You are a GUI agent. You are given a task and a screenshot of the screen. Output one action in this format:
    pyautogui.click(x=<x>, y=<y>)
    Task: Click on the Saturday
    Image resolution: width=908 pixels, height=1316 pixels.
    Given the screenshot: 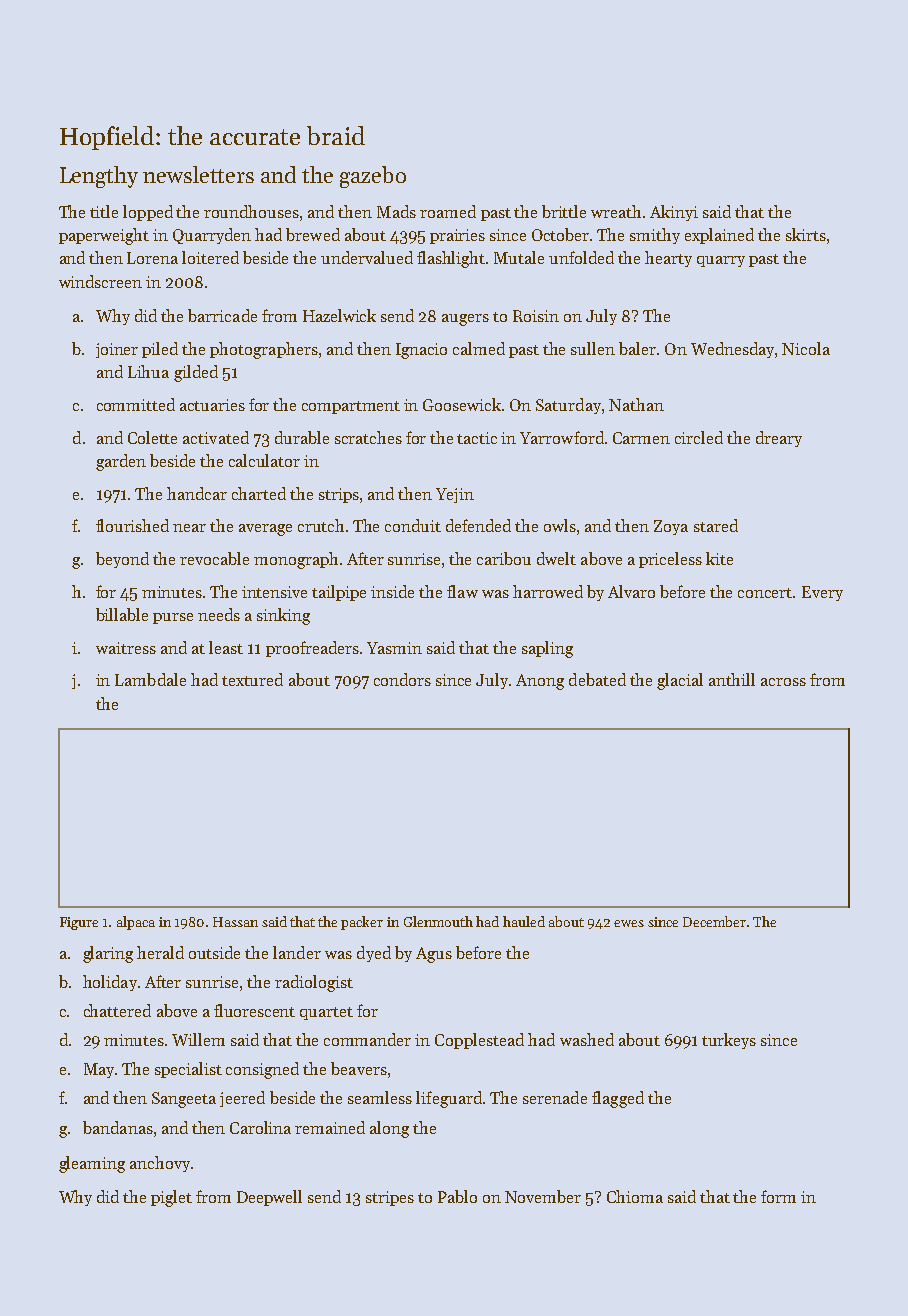 What is the action you would take?
    pyautogui.click(x=568, y=406)
